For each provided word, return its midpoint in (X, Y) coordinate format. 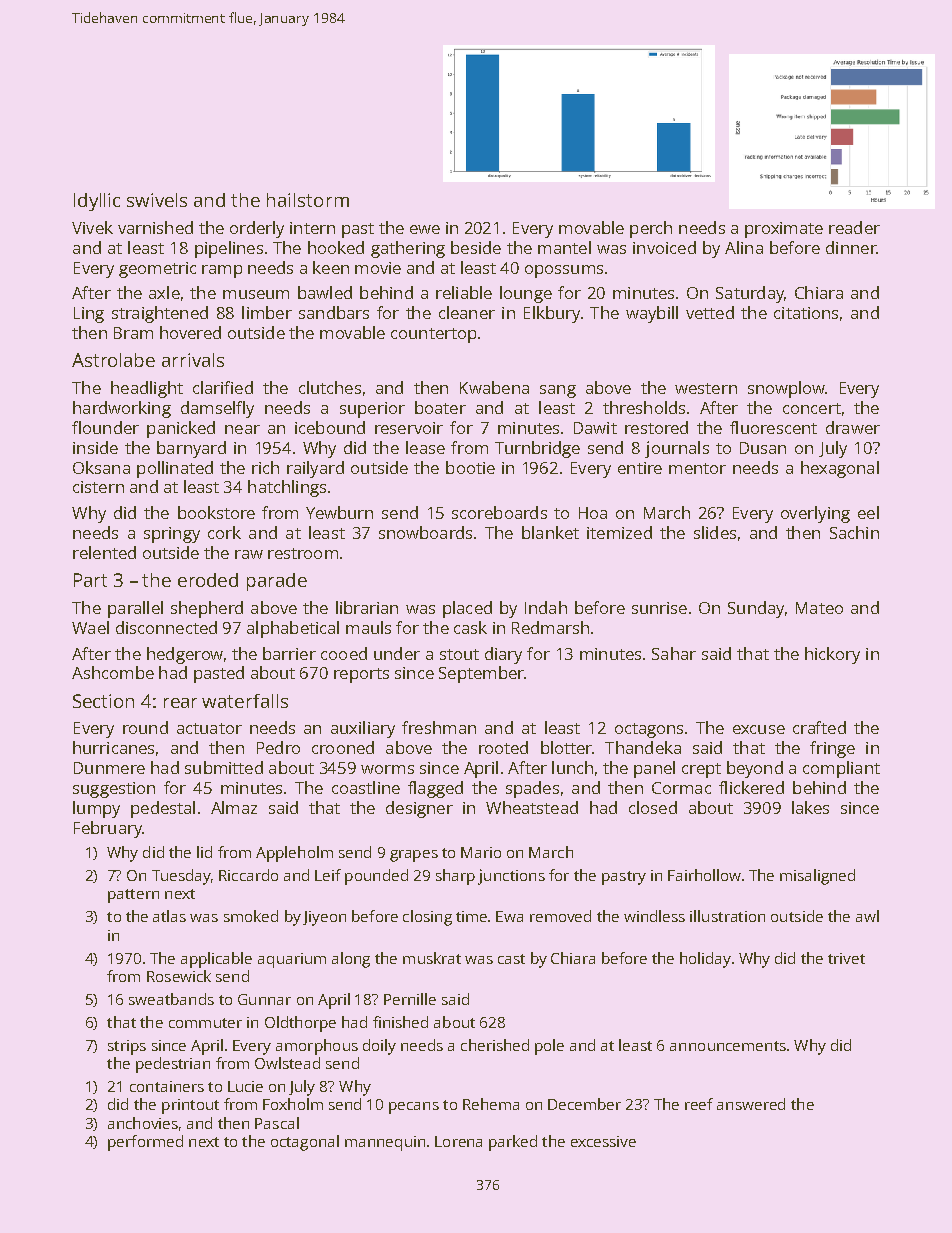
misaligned (817, 877)
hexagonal (840, 469)
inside (95, 447)
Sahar (674, 653)
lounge (526, 294)
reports (361, 675)
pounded (376, 877)
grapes (414, 856)
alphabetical (293, 629)
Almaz (234, 807)
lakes (810, 807)
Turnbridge (537, 449)
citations (806, 313)
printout (190, 1106)
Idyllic (97, 202)
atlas (169, 916)
